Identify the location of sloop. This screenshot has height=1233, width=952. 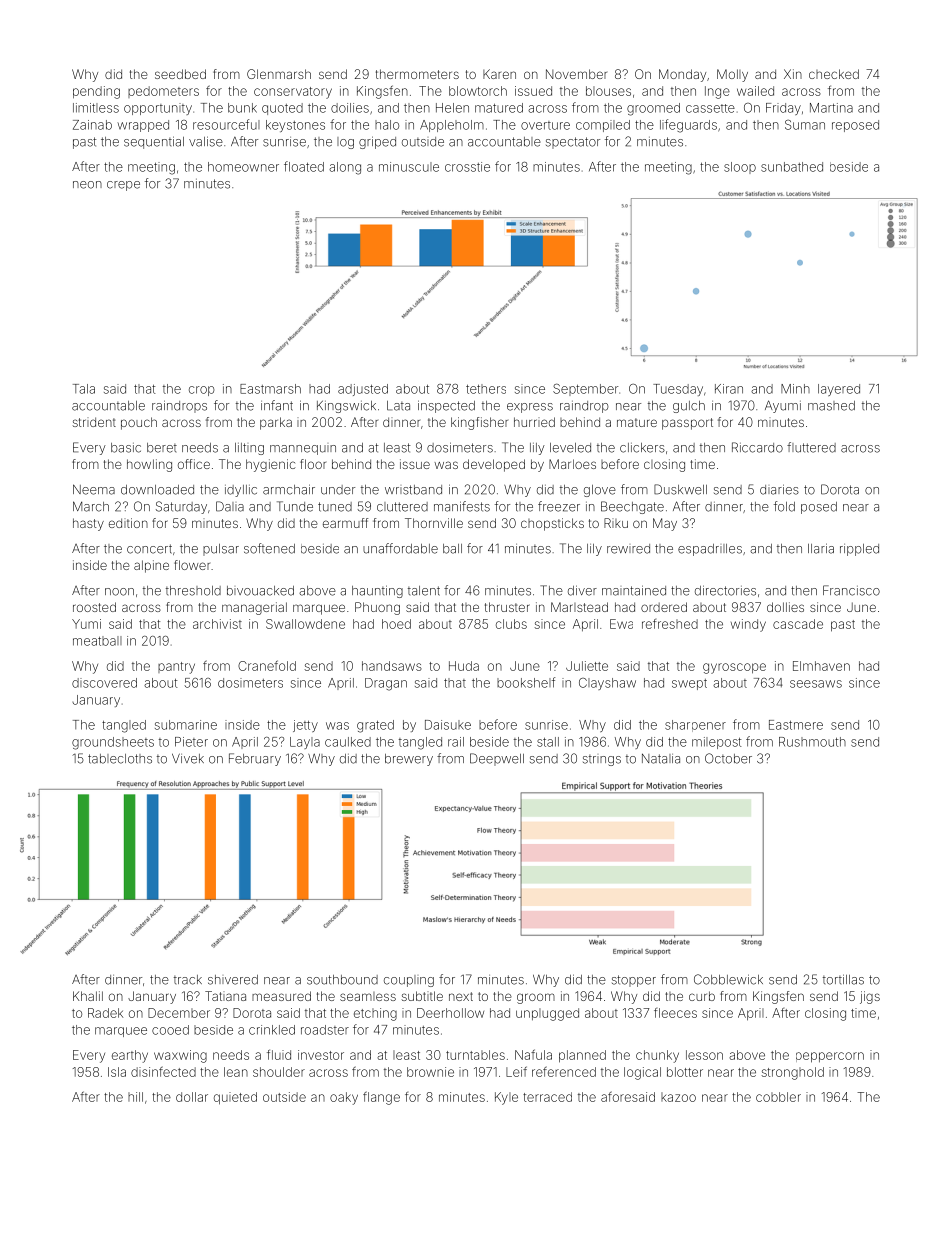
(740, 168).
